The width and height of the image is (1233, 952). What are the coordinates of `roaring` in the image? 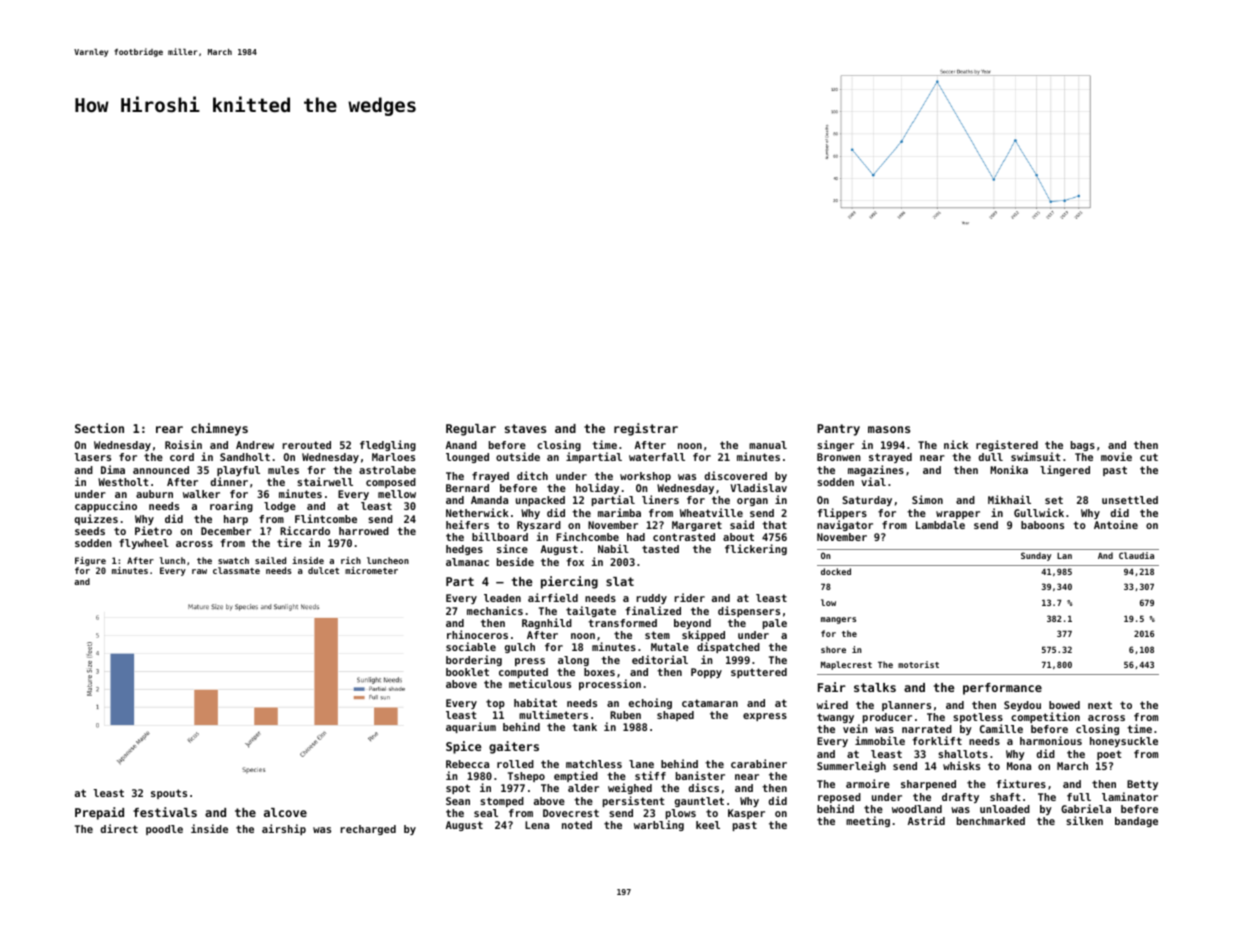 It's located at (231, 506).
